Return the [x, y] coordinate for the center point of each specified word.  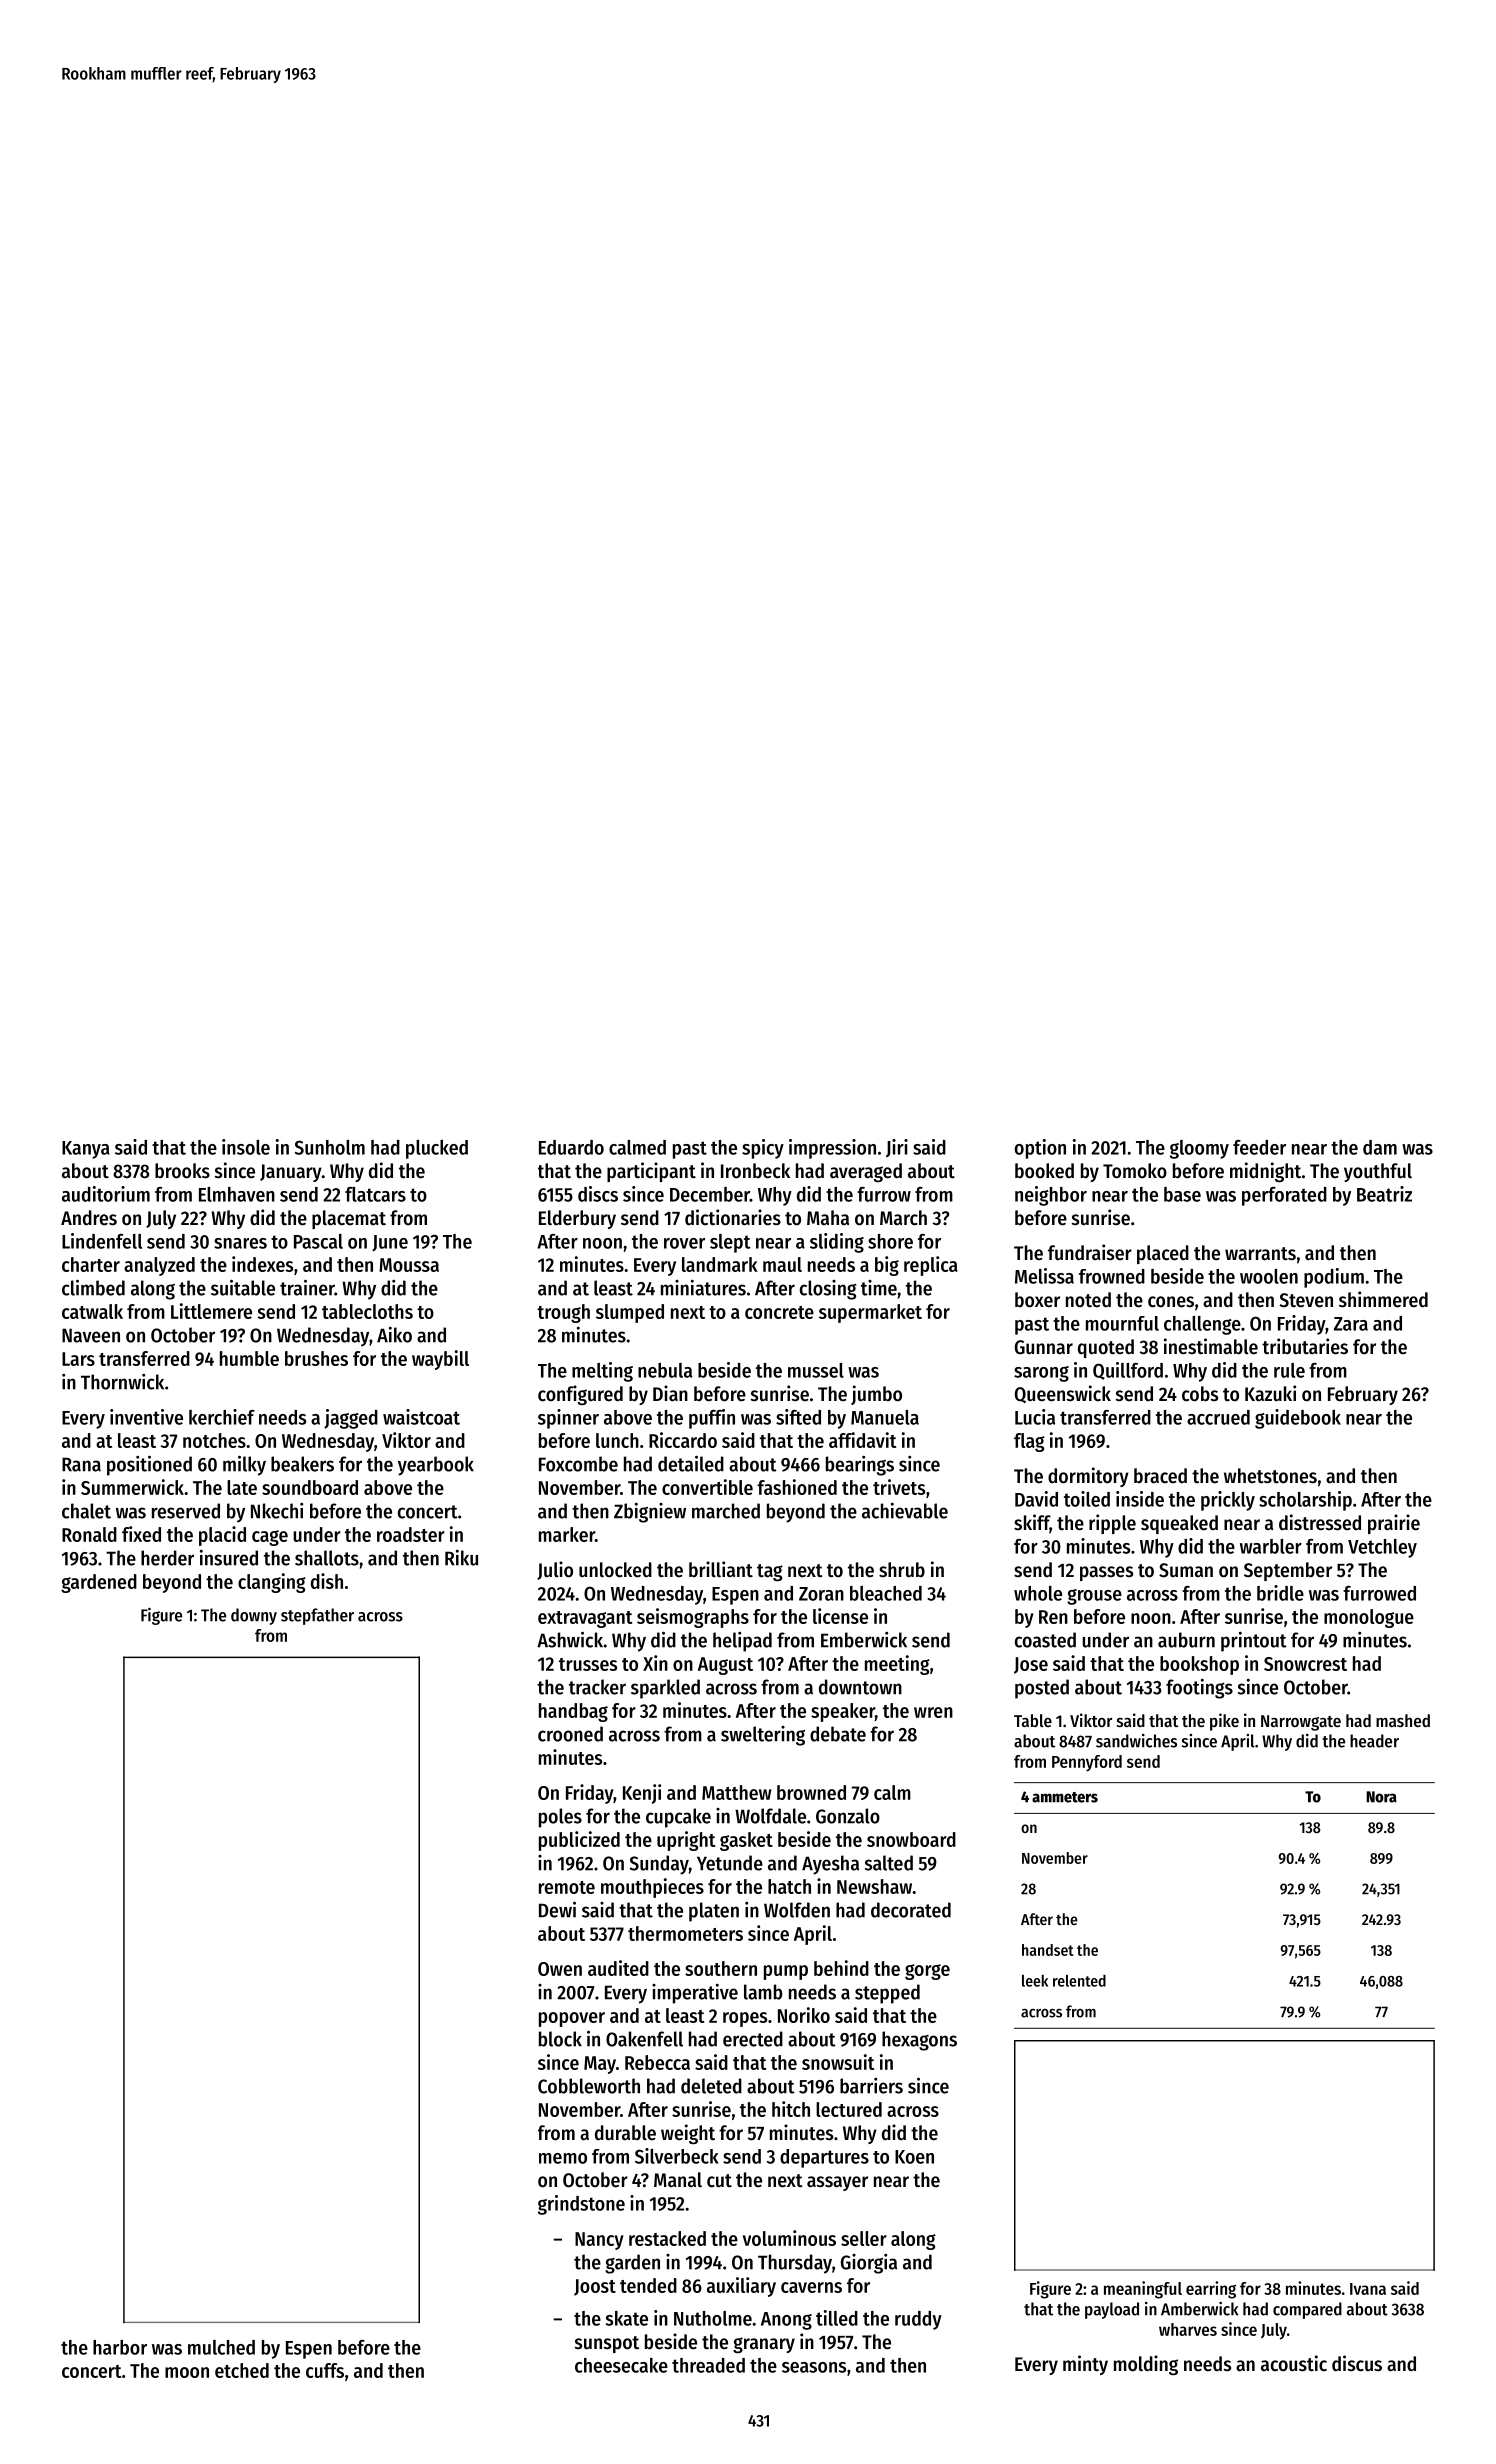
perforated [1284, 1196]
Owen [560, 1969]
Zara [1351, 1324]
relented [1079, 1981]
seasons [814, 2367]
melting [602, 1372]
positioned [149, 1465]
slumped [630, 1313]
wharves [1188, 2329]
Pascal [318, 1241]
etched [242, 2370]
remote [567, 1887]
